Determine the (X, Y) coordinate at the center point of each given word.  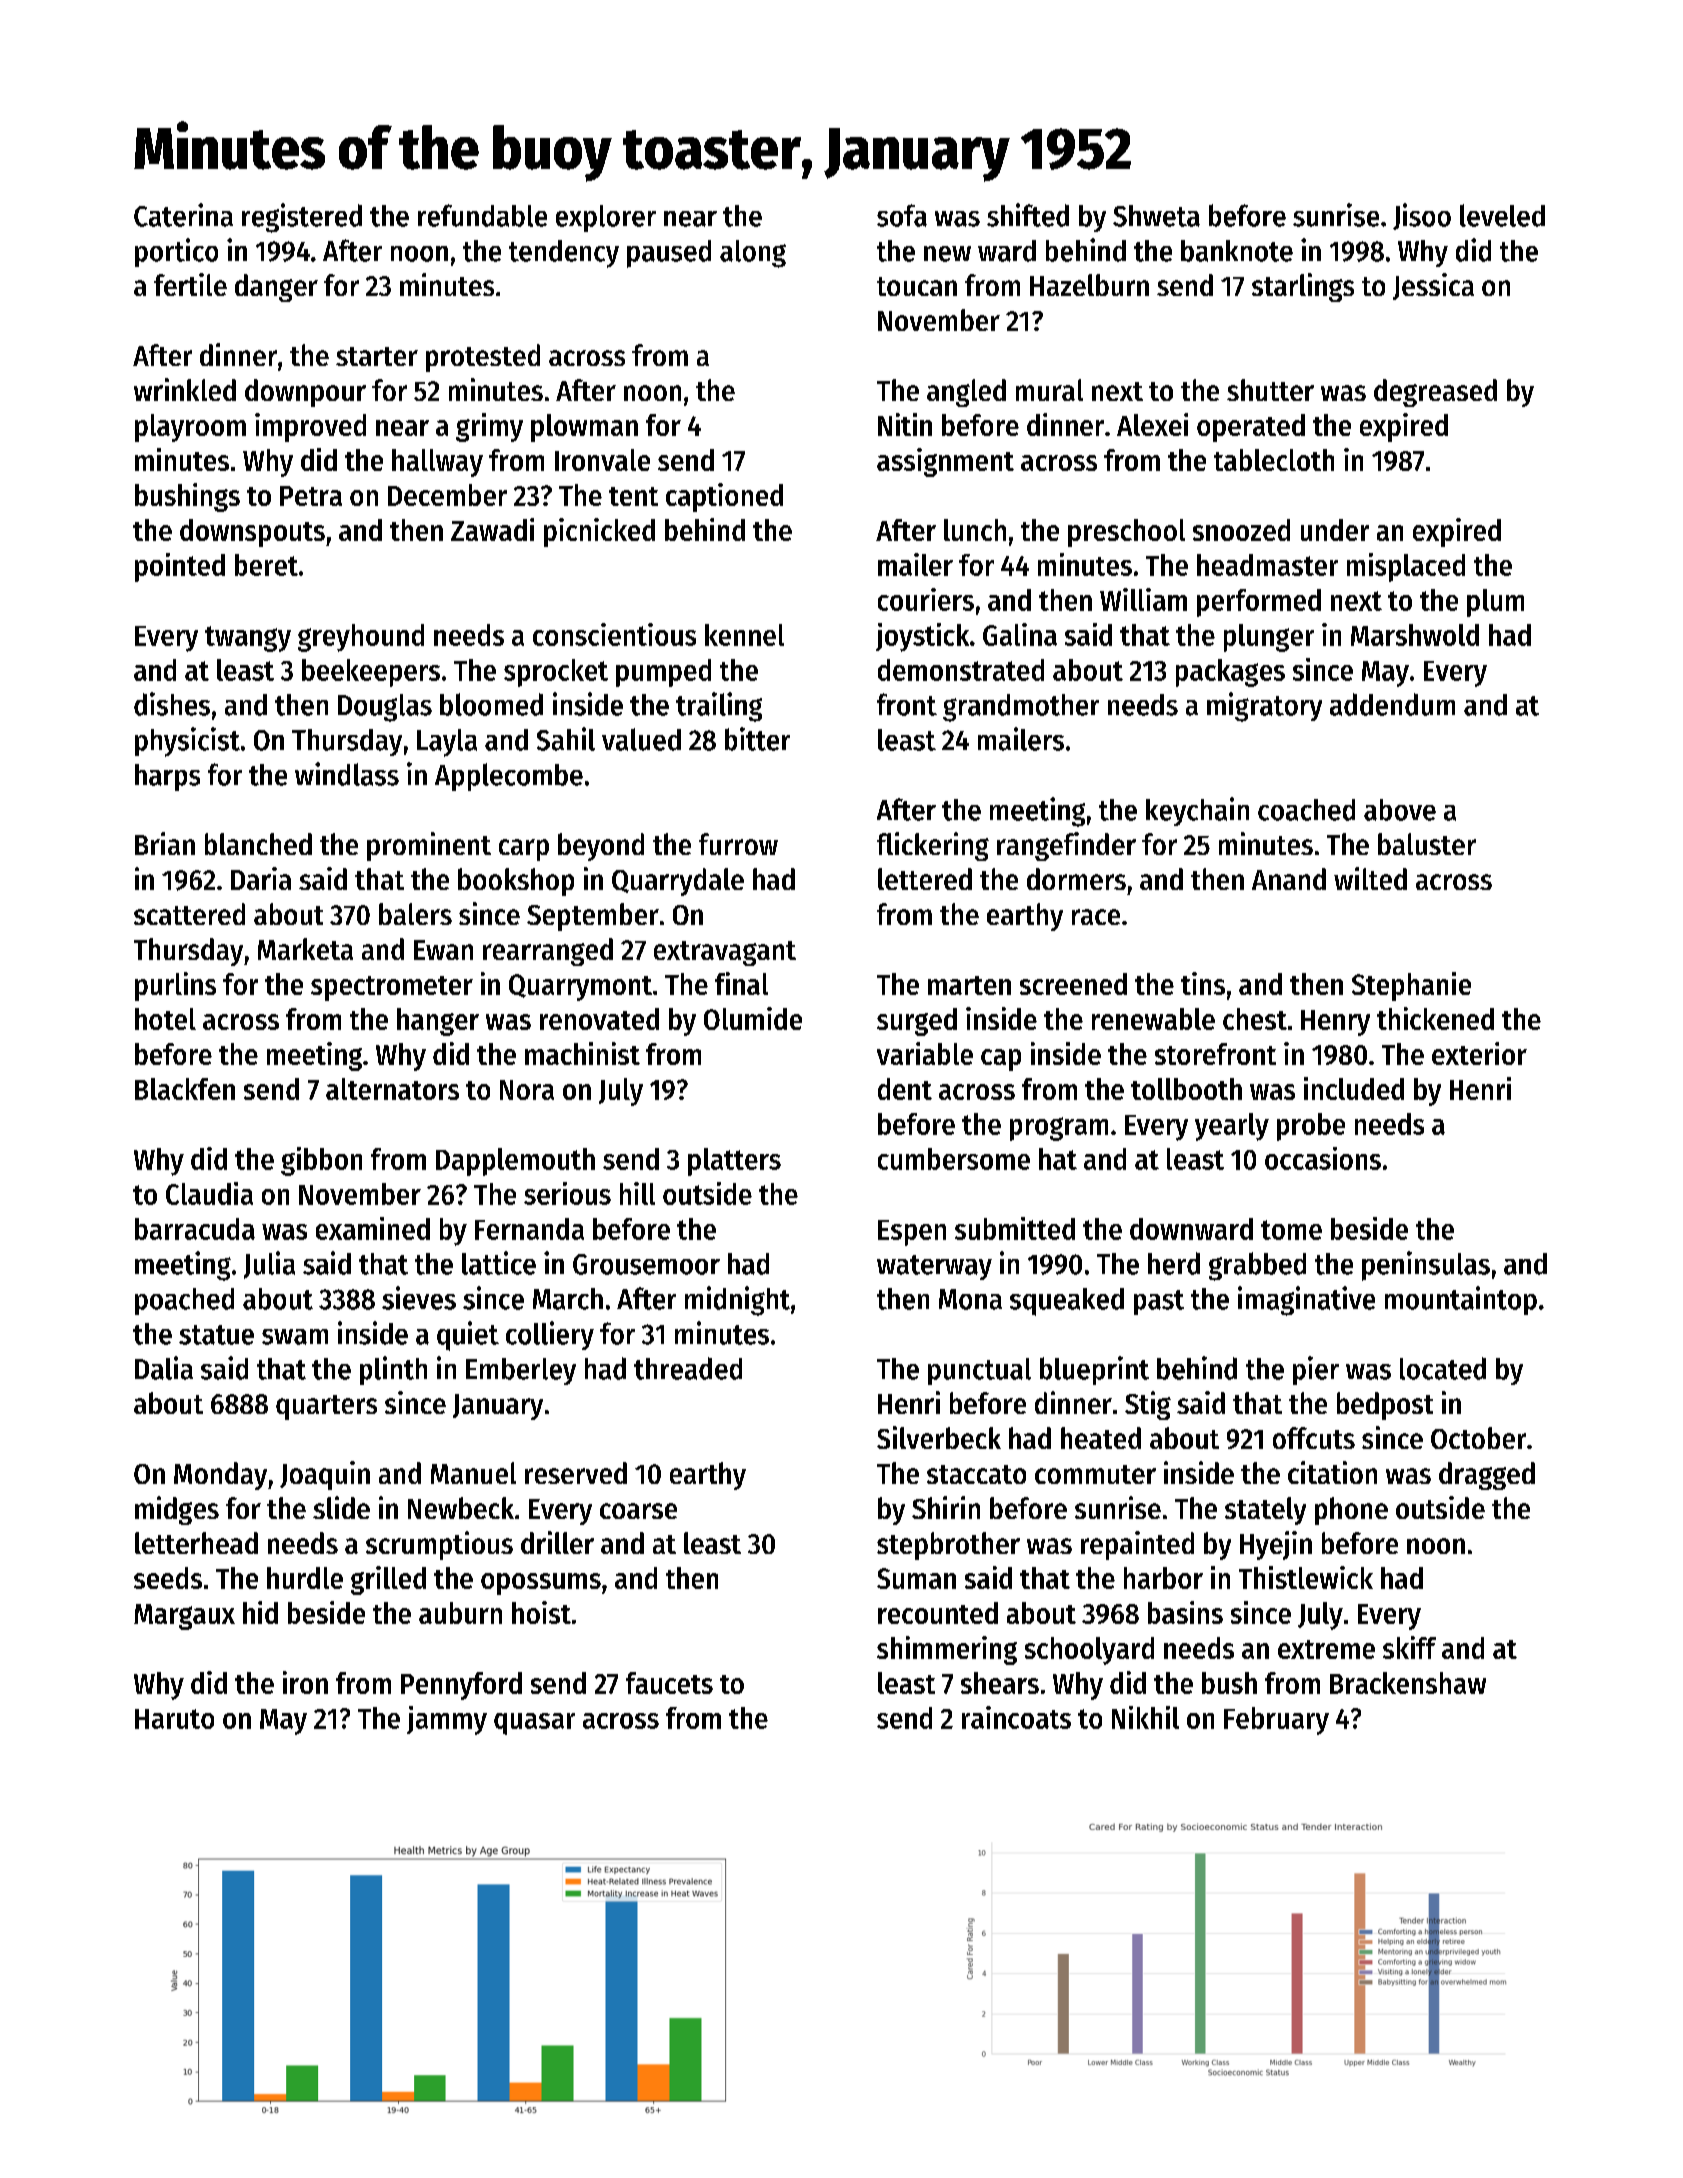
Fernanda (529, 1229)
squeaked (1067, 1302)
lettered (925, 879)
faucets (669, 1683)
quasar (534, 1724)
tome (1291, 1230)
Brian (165, 843)
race (1096, 917)
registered (302, 218)
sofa (902, 215)
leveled (1502, 215)
